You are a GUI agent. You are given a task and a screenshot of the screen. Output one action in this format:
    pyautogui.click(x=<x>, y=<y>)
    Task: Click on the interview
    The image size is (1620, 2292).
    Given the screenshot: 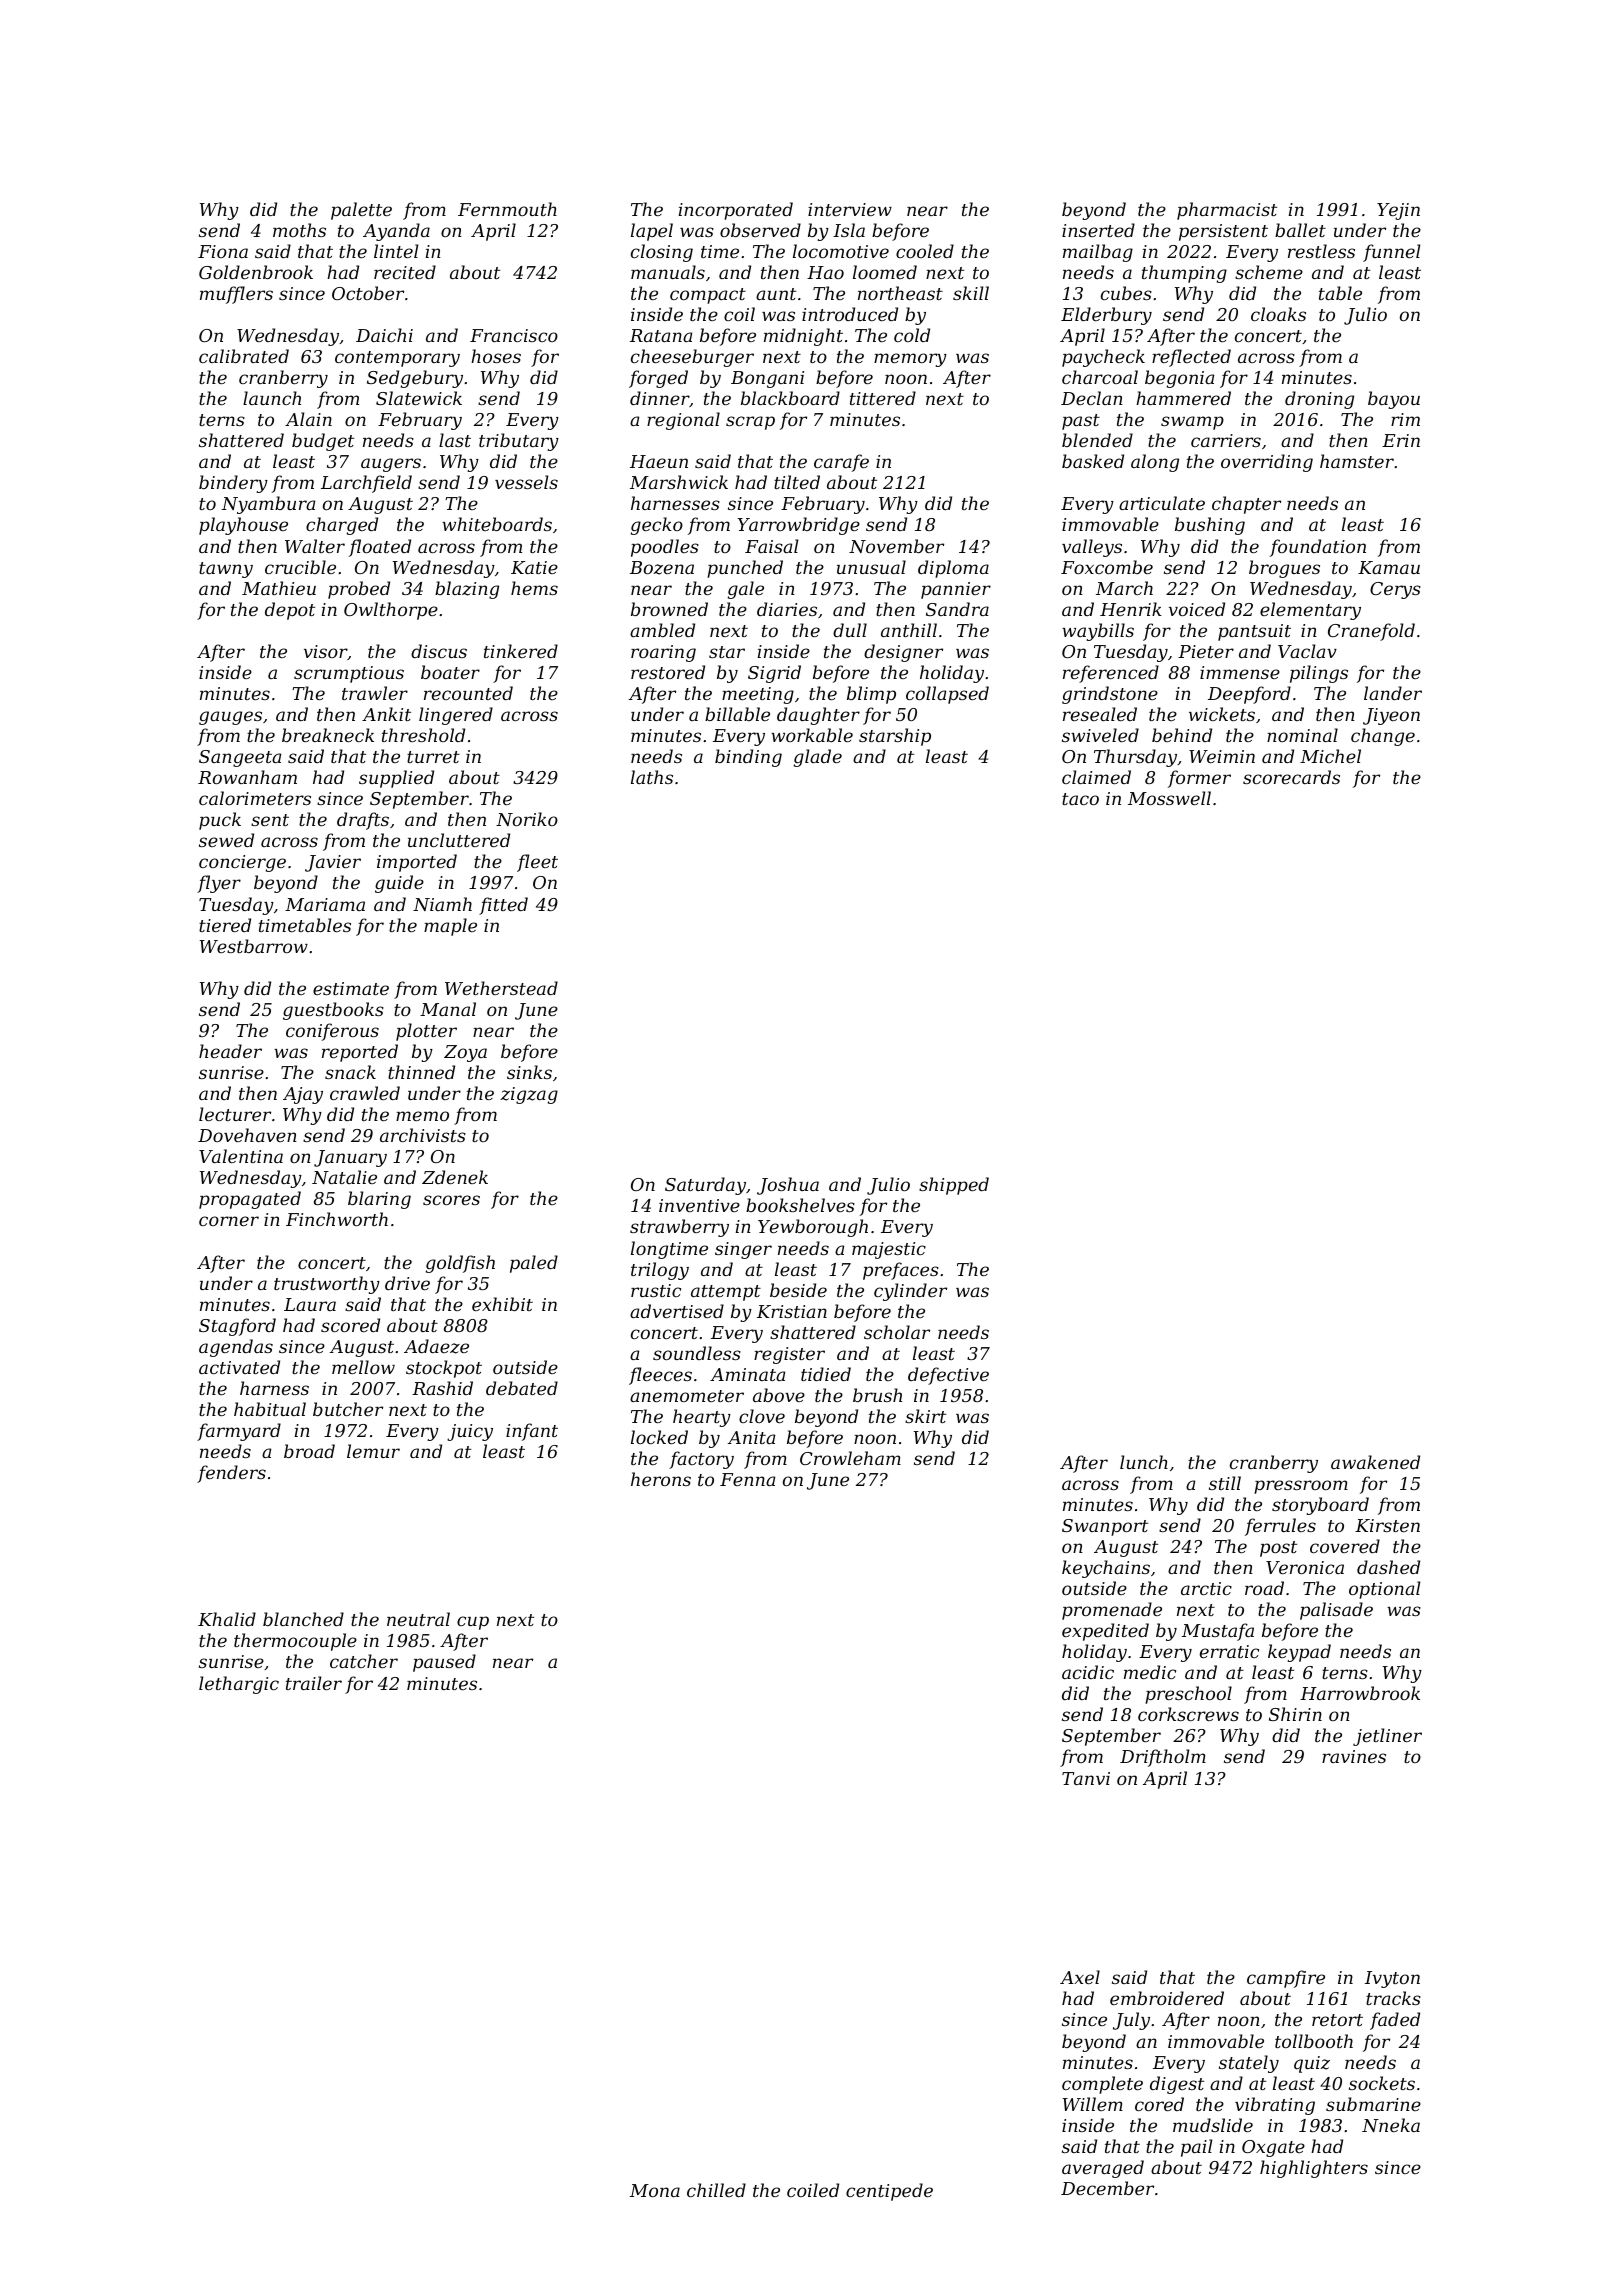 What is the action you would take?
    pyautogui.click(x=850, y=209)
